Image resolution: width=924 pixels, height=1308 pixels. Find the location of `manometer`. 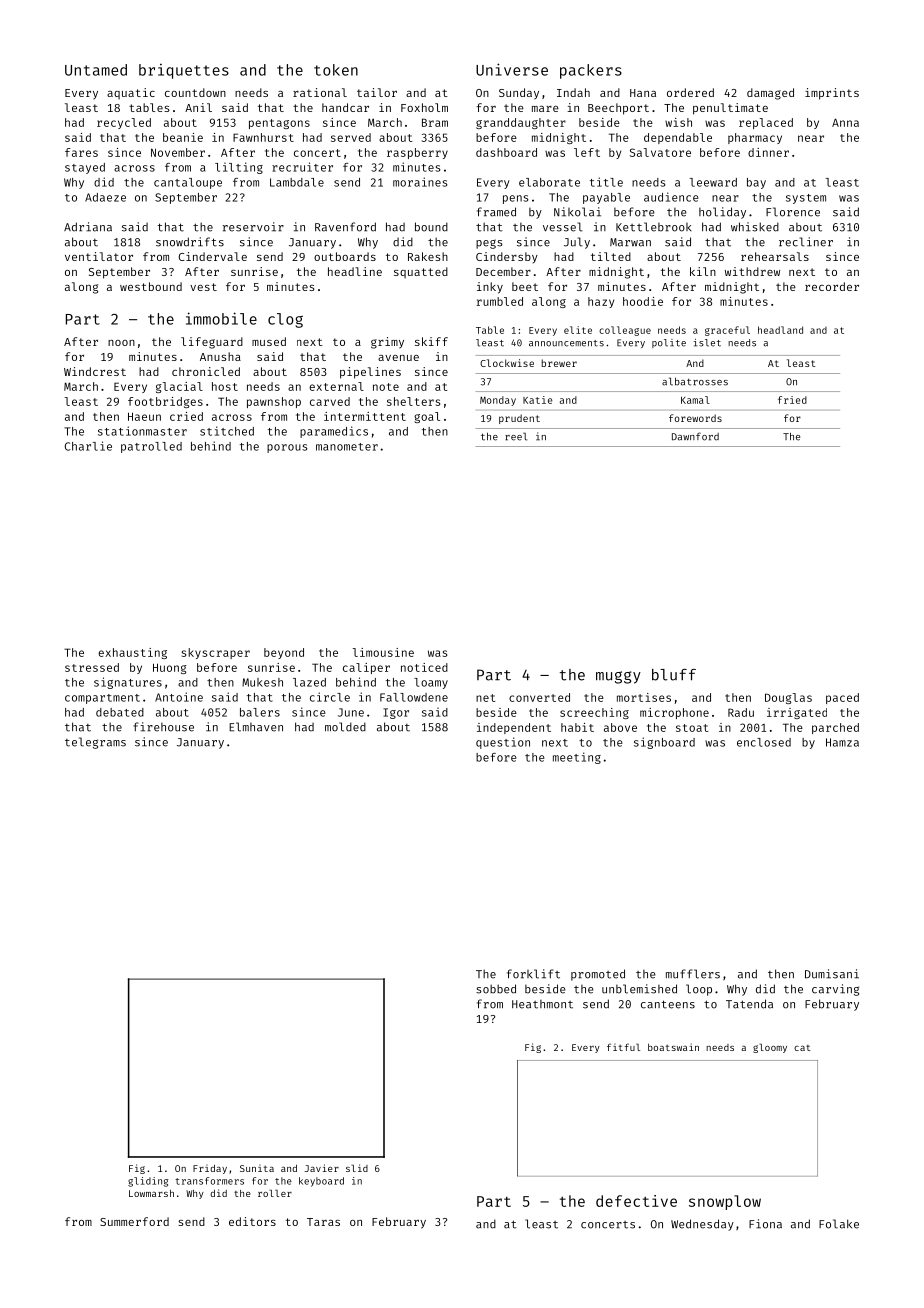

manometer is located at coordinates (347, 447).
